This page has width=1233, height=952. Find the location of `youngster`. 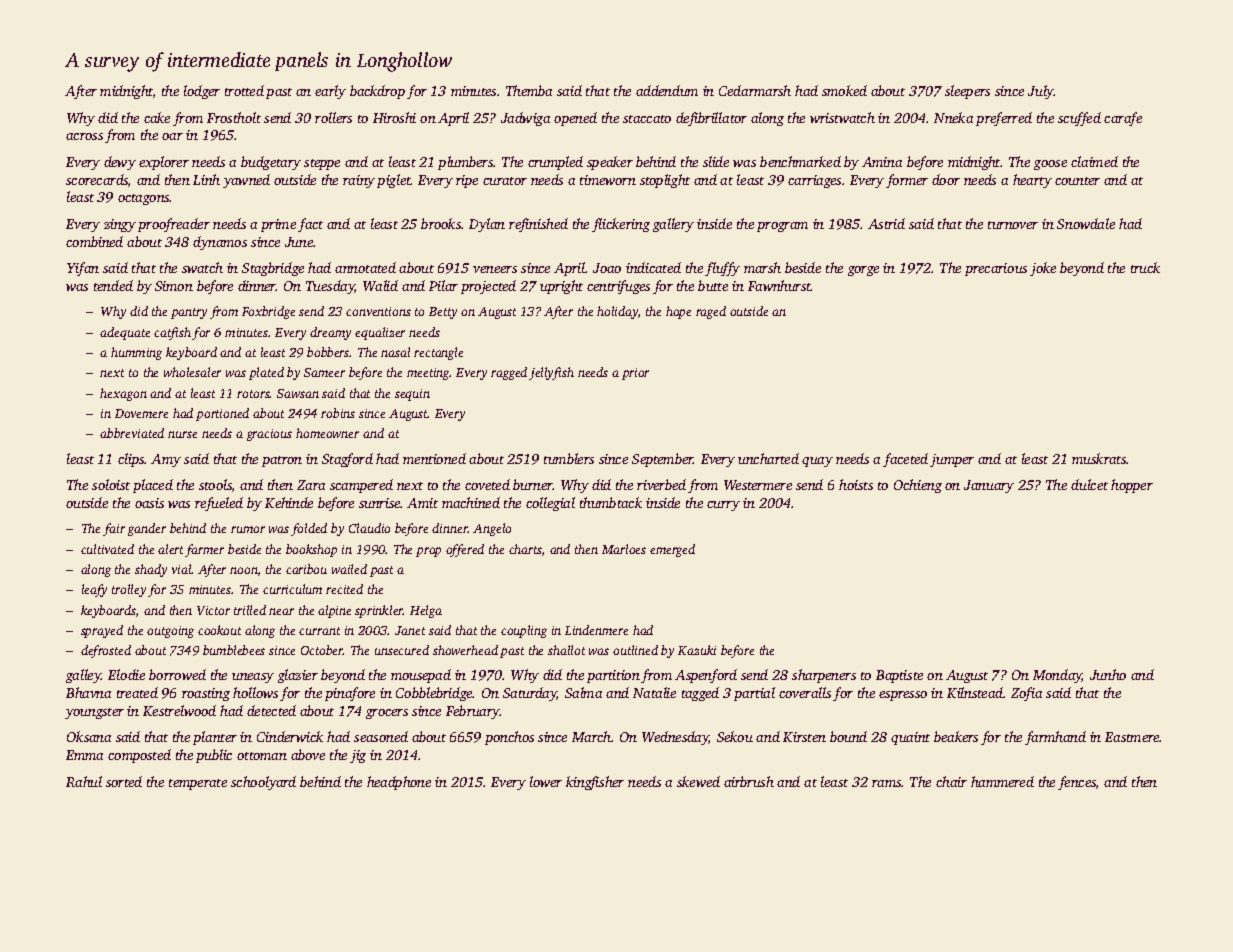

youngster is located at coordinates (94, 713).
